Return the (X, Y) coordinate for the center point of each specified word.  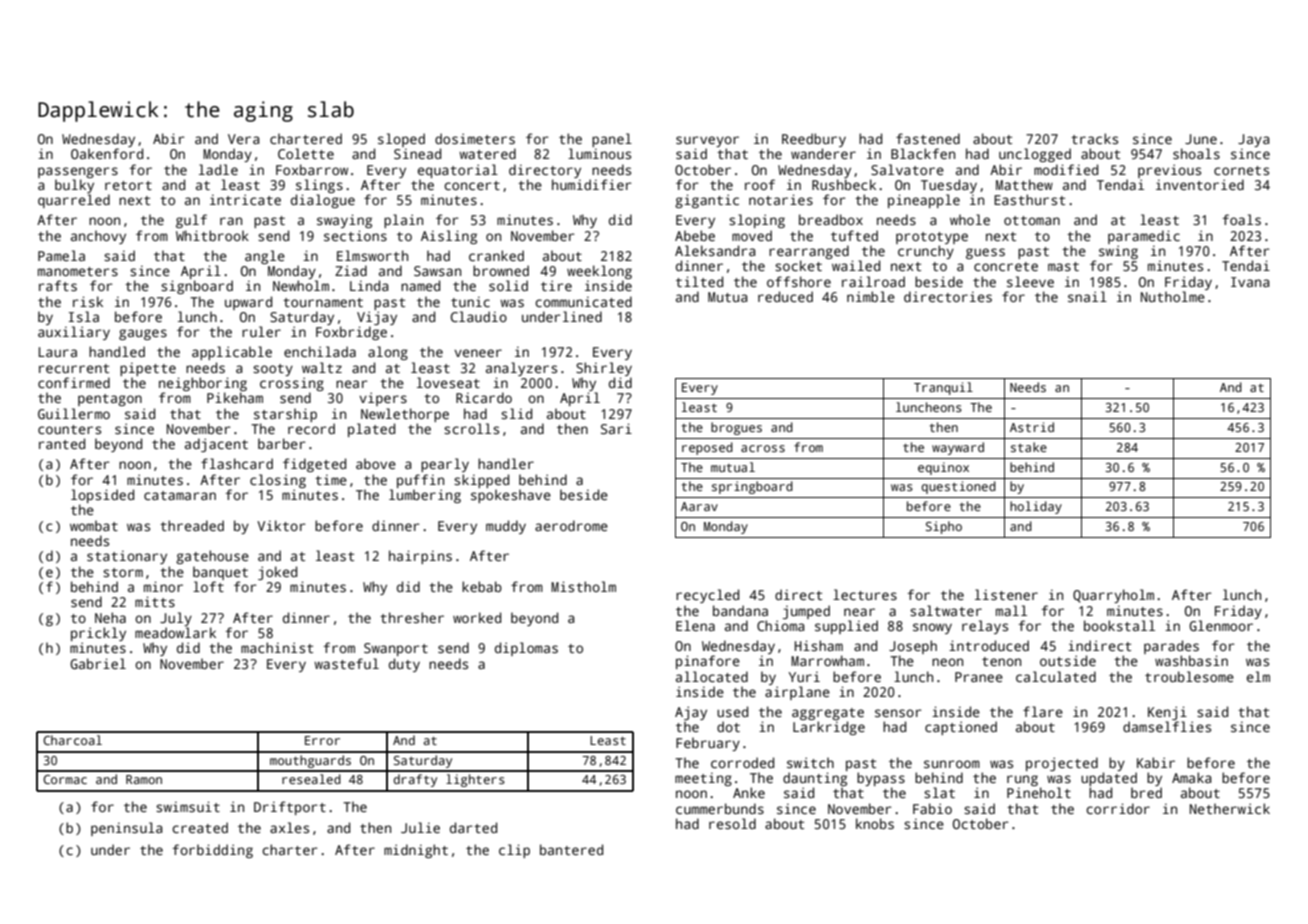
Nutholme (1173, 296)
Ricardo (484, 397)
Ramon (144, 779)
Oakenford (107, 153)
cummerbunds (720, 808)
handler (506, 463)
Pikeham (235, 397)
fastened (928, 138)
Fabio (932, 808)
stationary (127, 557)
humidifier (592, 184)
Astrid (1032, 427)
